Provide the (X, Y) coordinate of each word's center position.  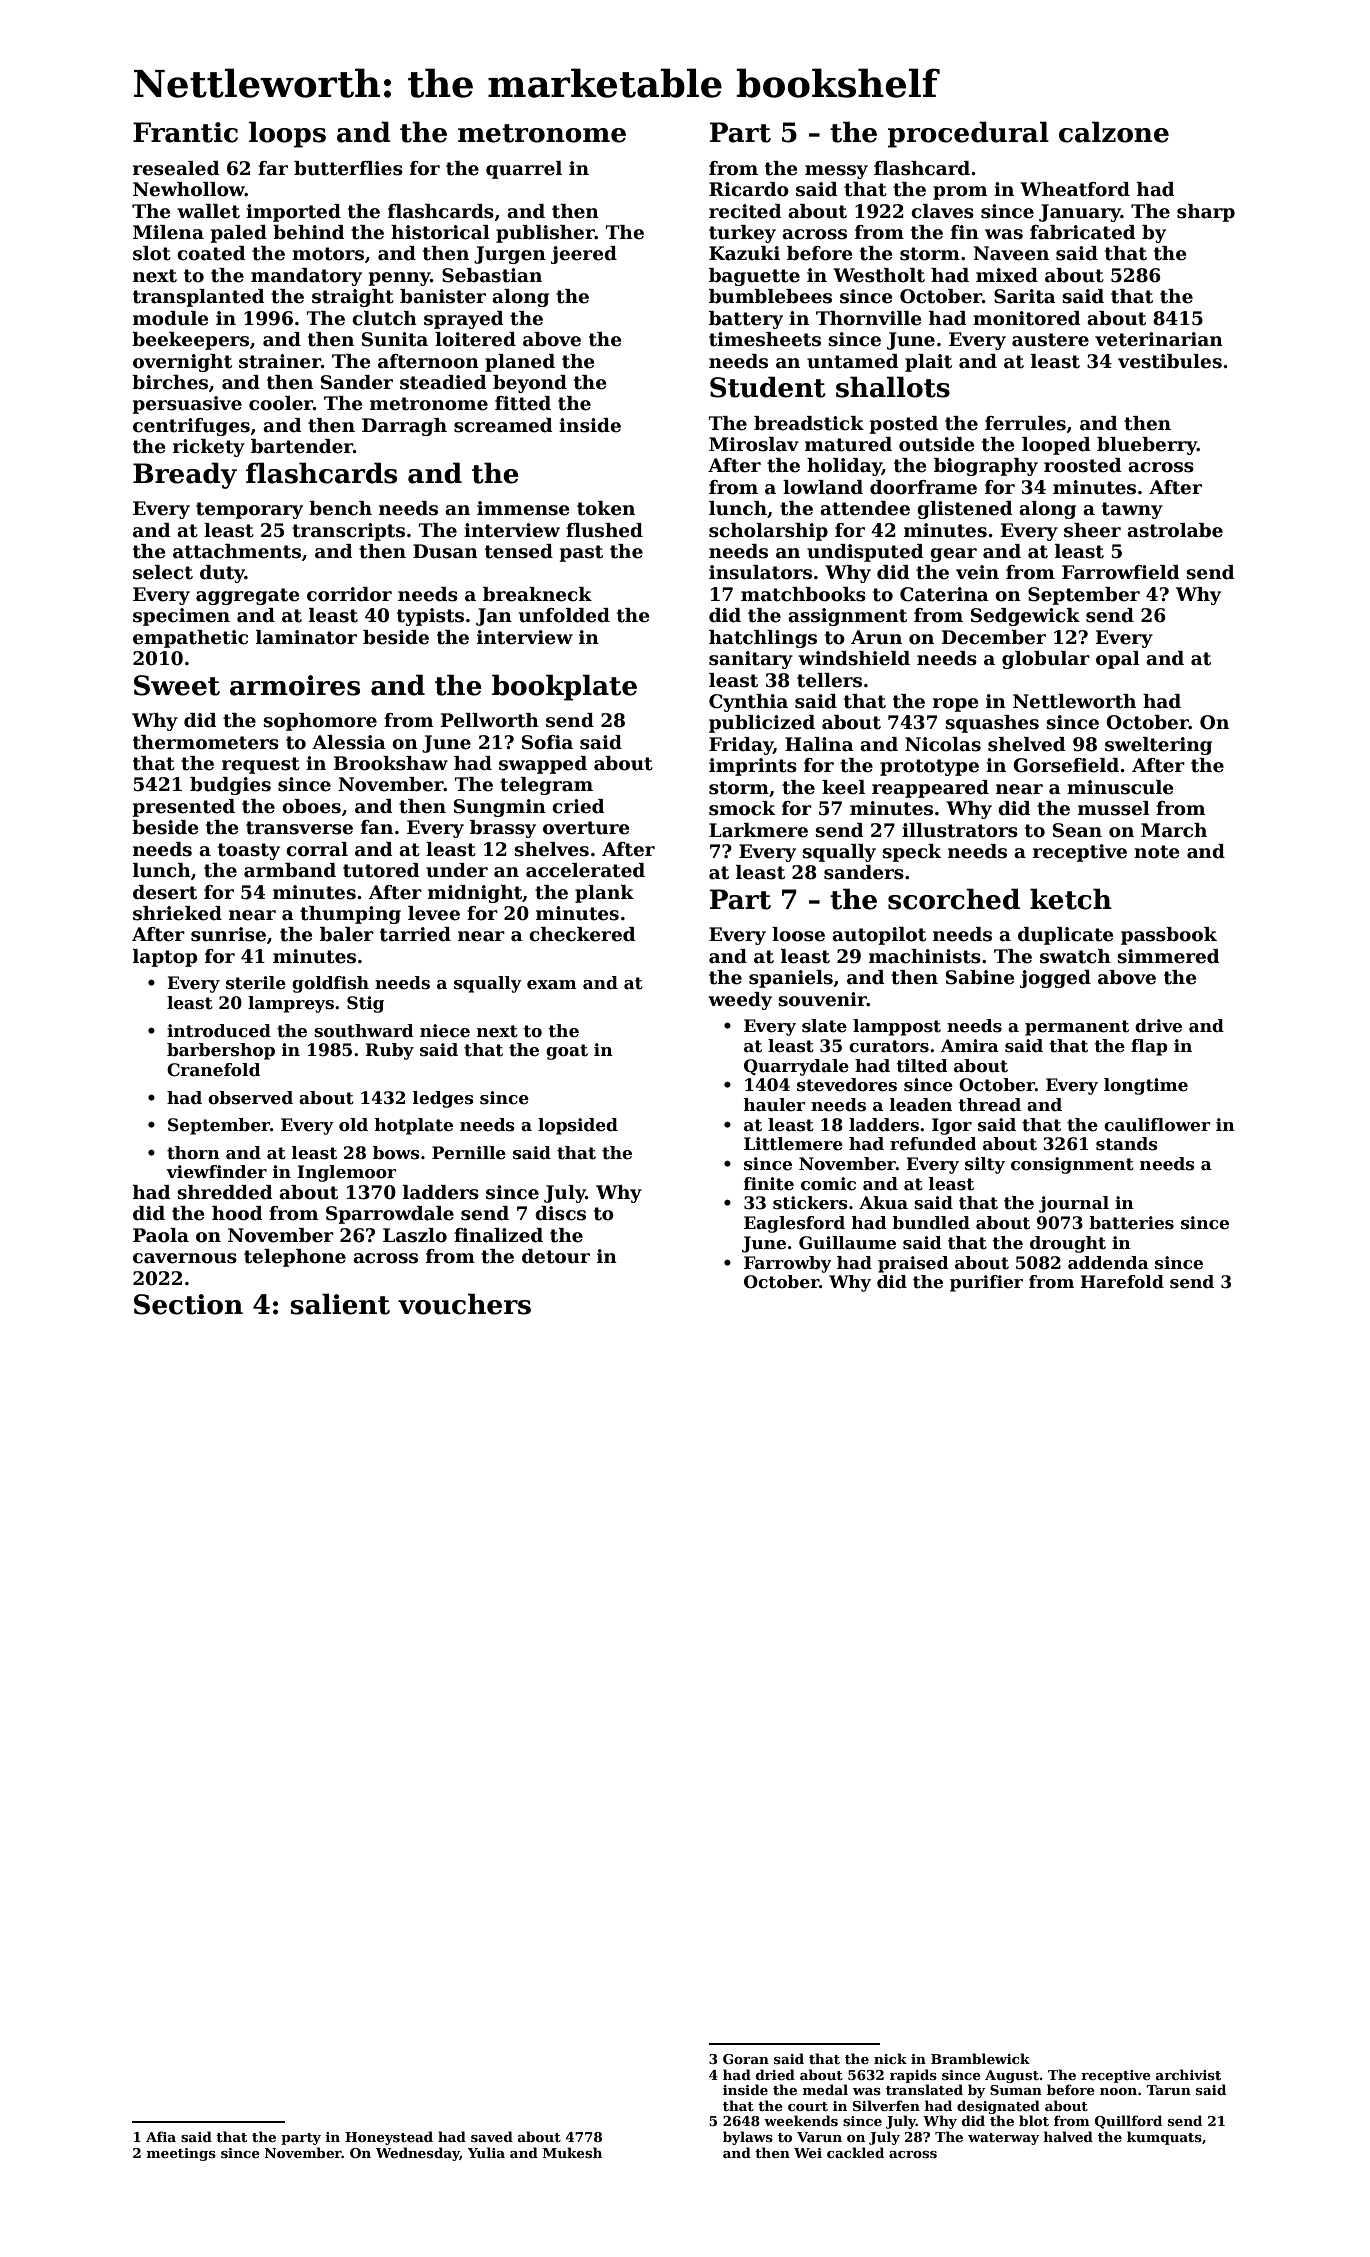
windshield (854, 658)
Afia (161, 2136)
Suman (1016, 2090)
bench (340, 508)
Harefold (1122, 1282)
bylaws (748, 2138)
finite (769, 1184)
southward (364, 1031)
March (1174, 830)
